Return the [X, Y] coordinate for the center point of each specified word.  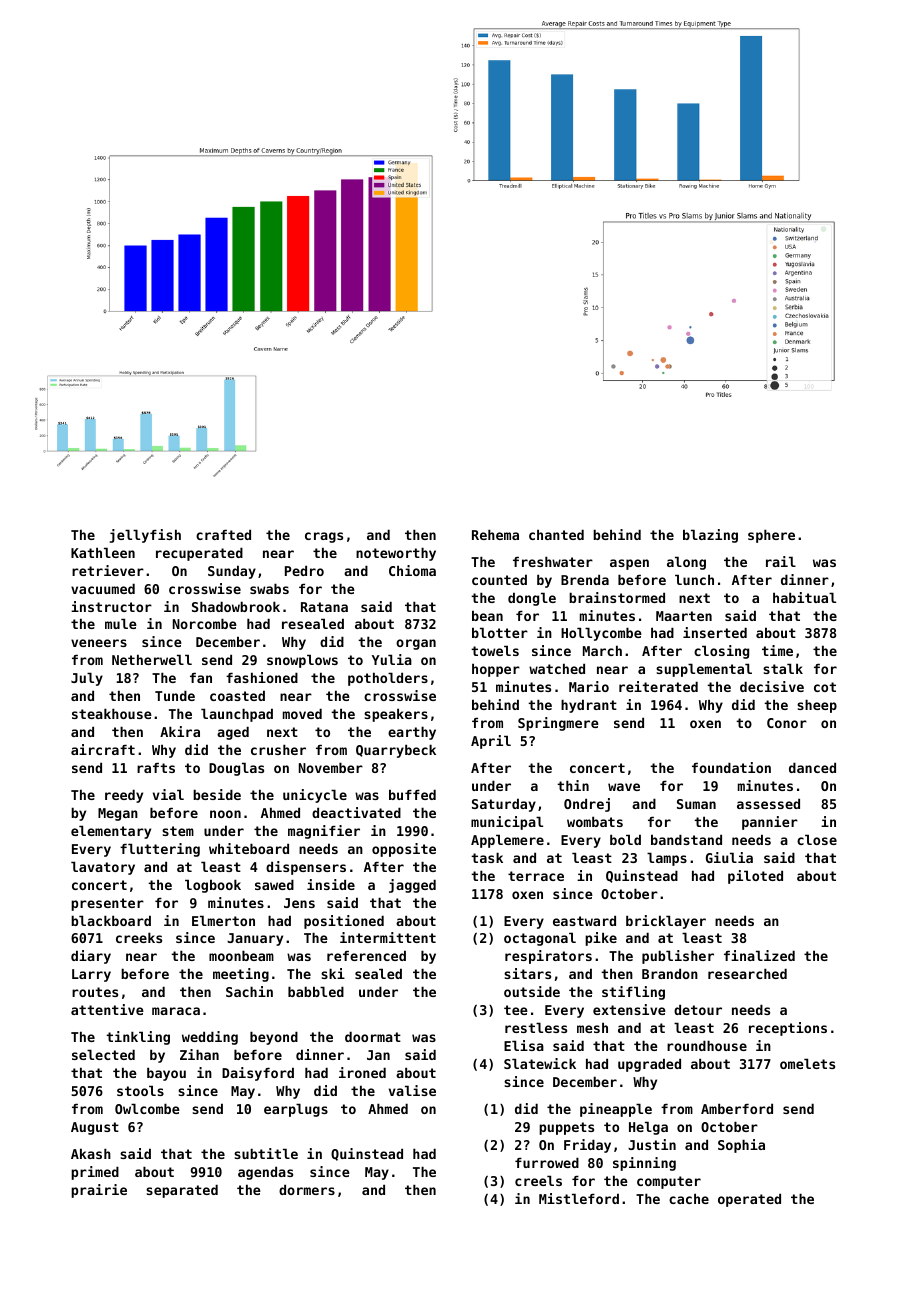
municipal [507, 823]
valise [412, 1090]
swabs [269, 588]
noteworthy [396, 554]
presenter [107, 904]
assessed [768, 803]
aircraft [103, 749]
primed [95, 1173]
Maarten [684, 616]
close [817, 839]
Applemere [507, 841]
